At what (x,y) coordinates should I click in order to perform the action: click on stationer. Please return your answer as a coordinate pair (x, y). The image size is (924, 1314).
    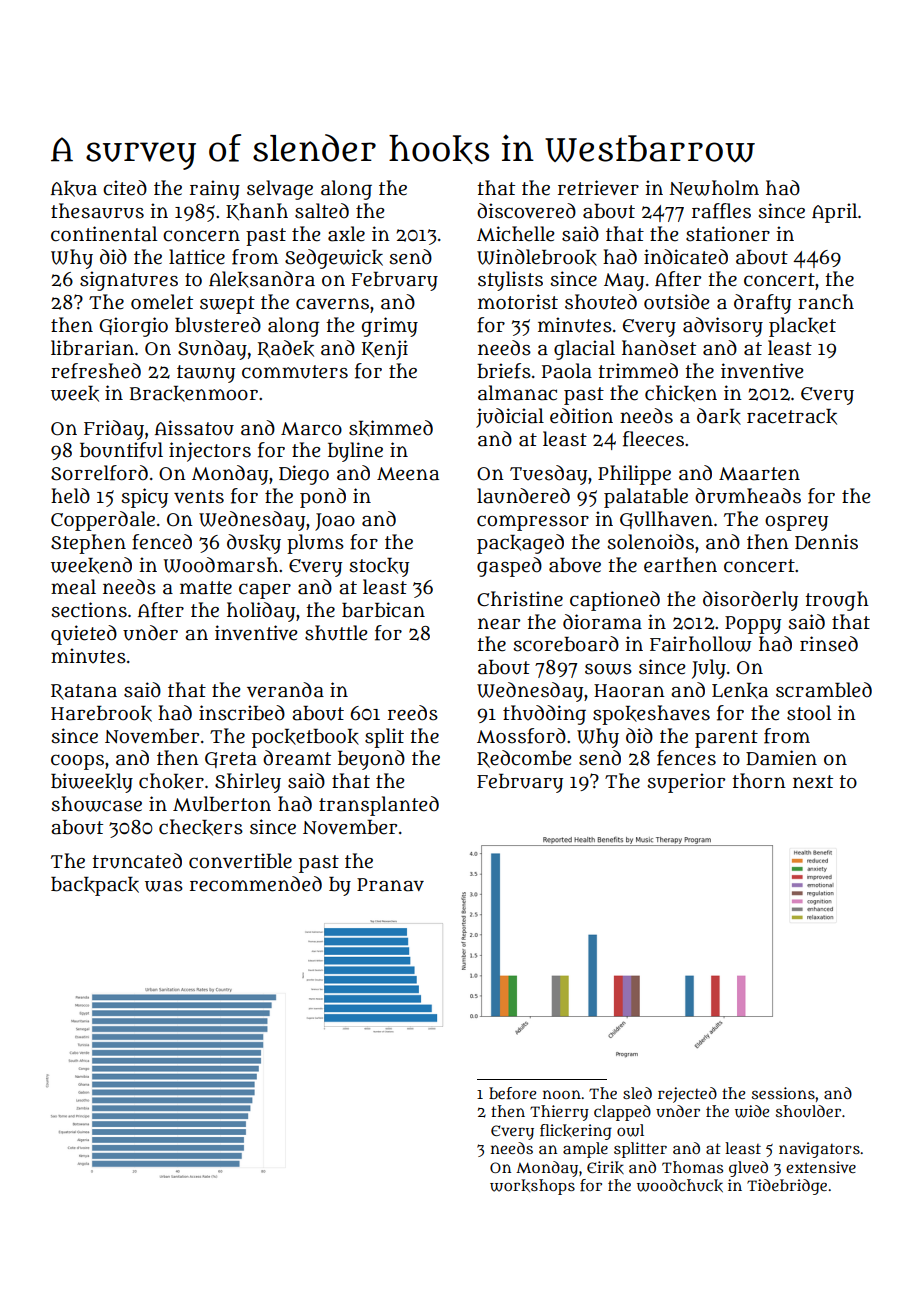
    Looking at the image, I should click on (728, 234).
